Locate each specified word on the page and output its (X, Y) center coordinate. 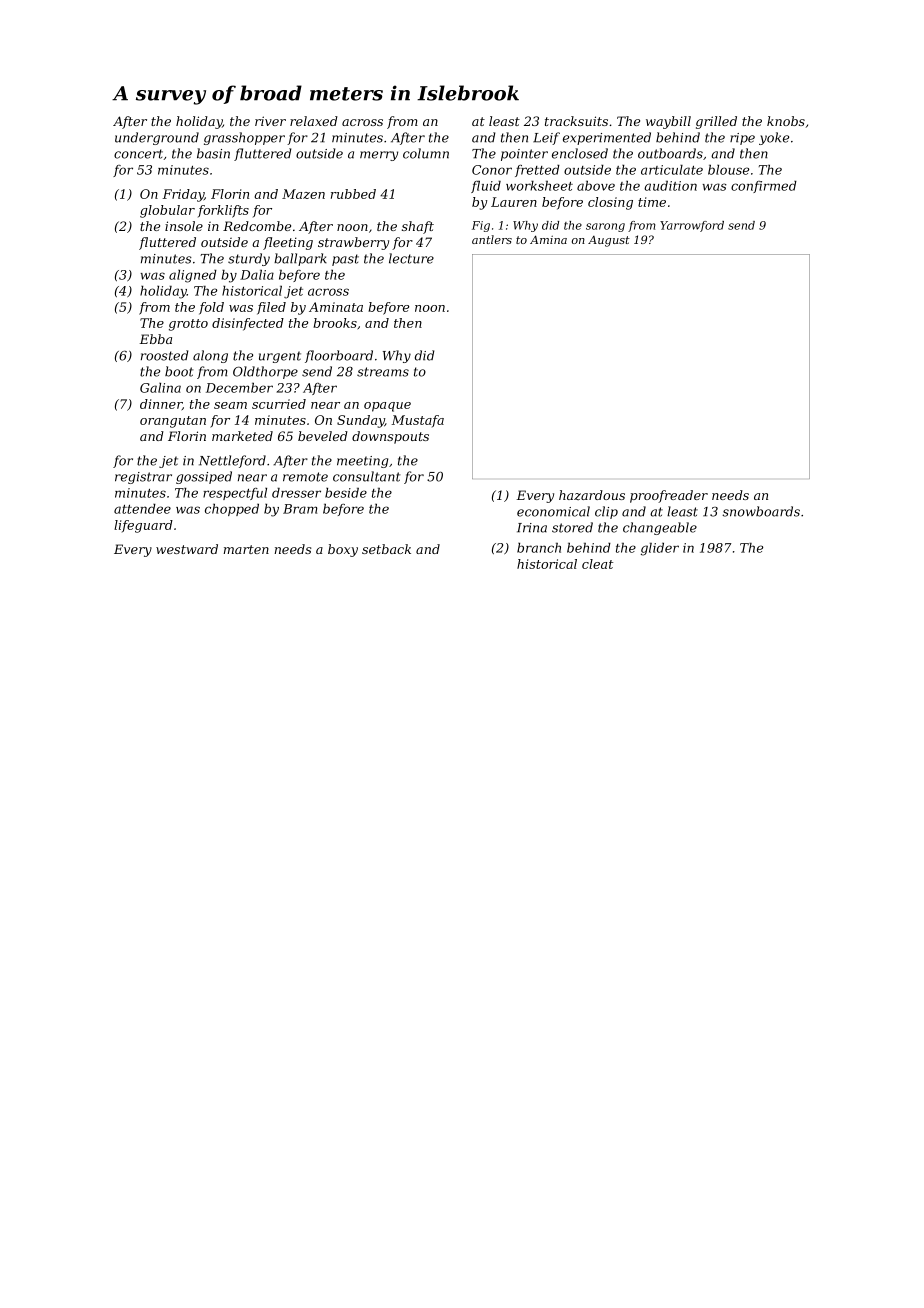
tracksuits (576, 121)
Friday (183, 195)
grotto (188, 325)
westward (187, 549)
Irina (532, 528)
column (426, 153)
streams (383, 372)
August (609, 241)
